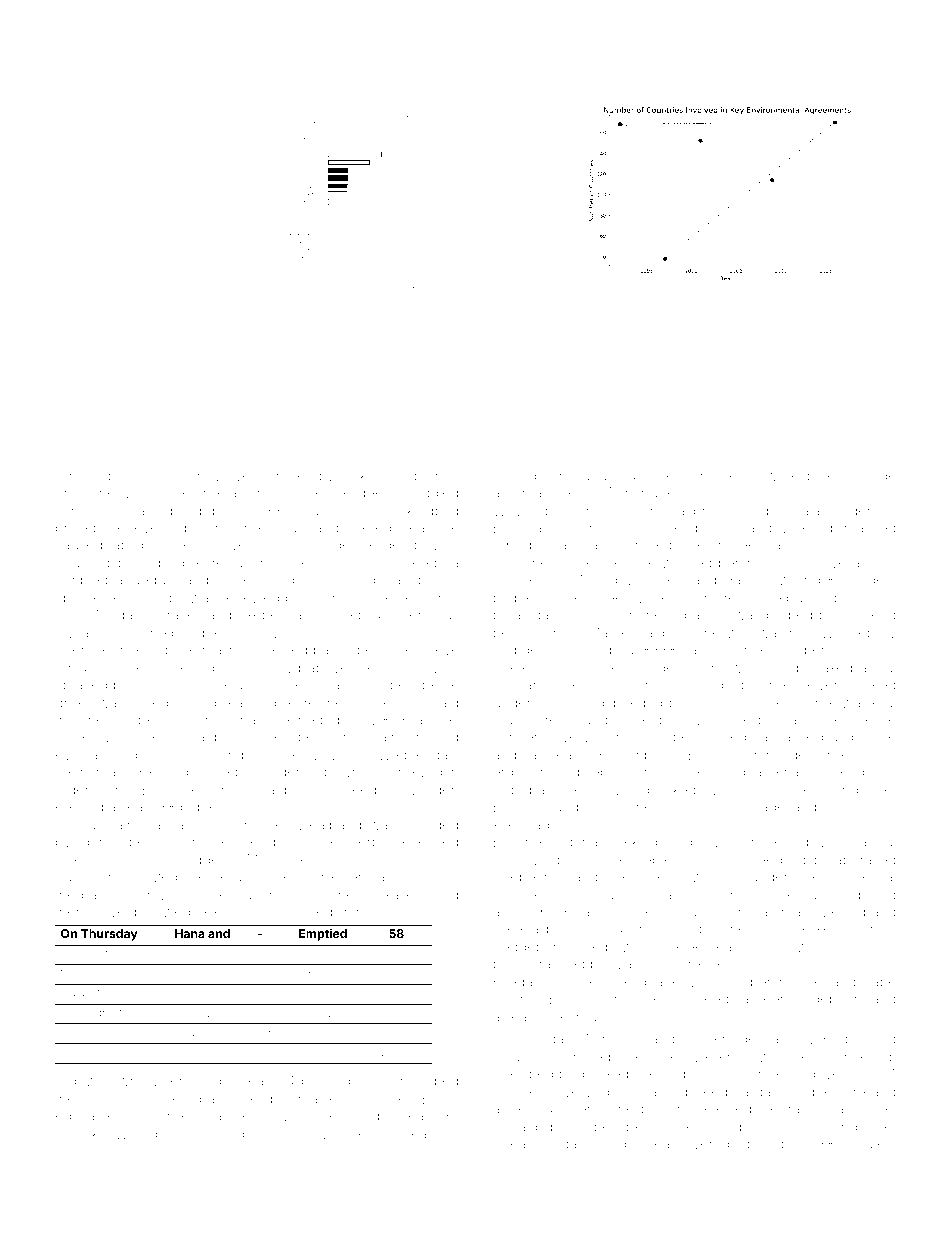 The image size is (952, 1233). Describe the element at coordinates (75, 877) in the image. I see `Lucas` at that location.
